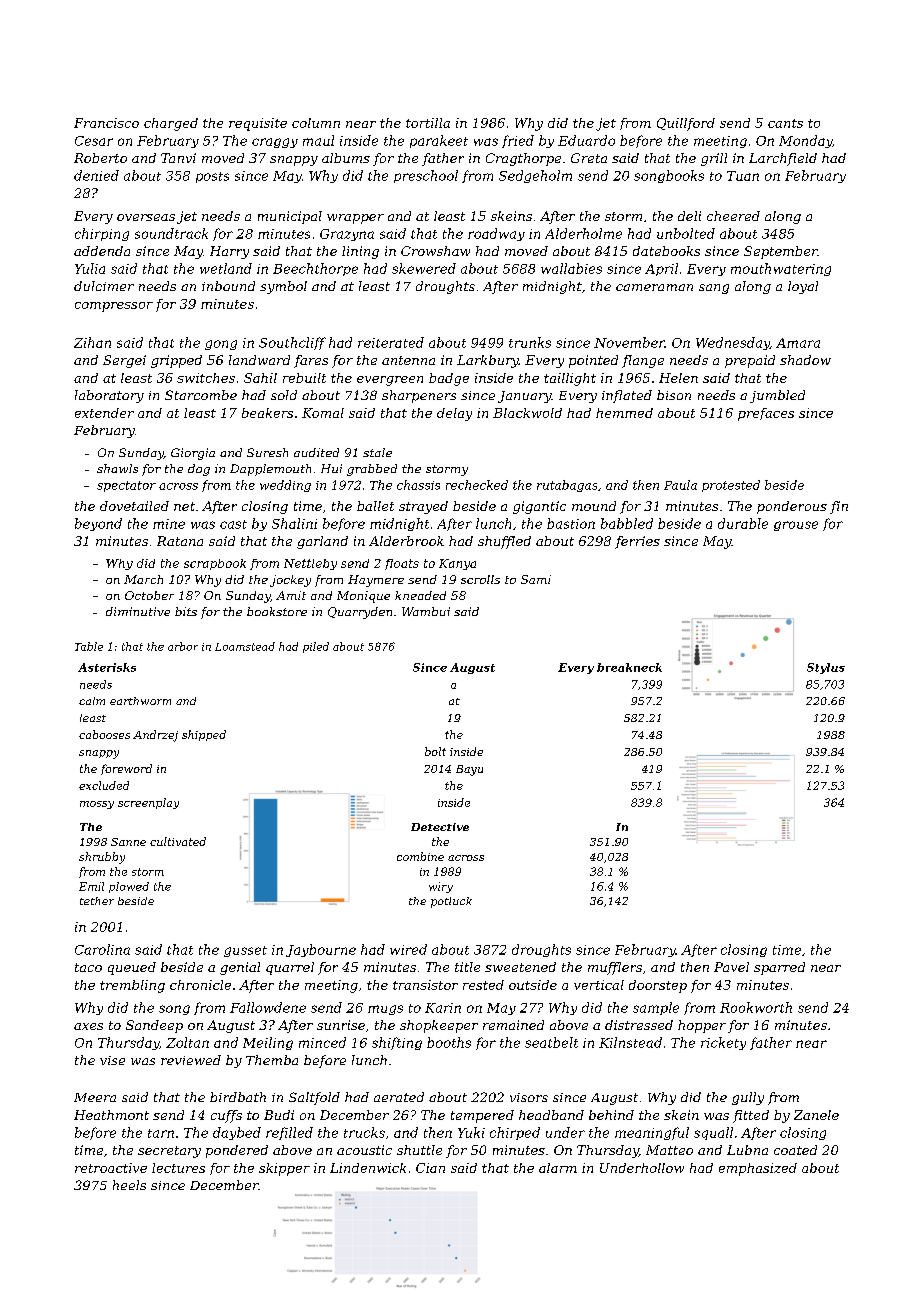 Image resolution: width=924 pixels, height=1308 pixels. Describe the element at coordinates (714, 289) in the document. I see `sang` at that location.
